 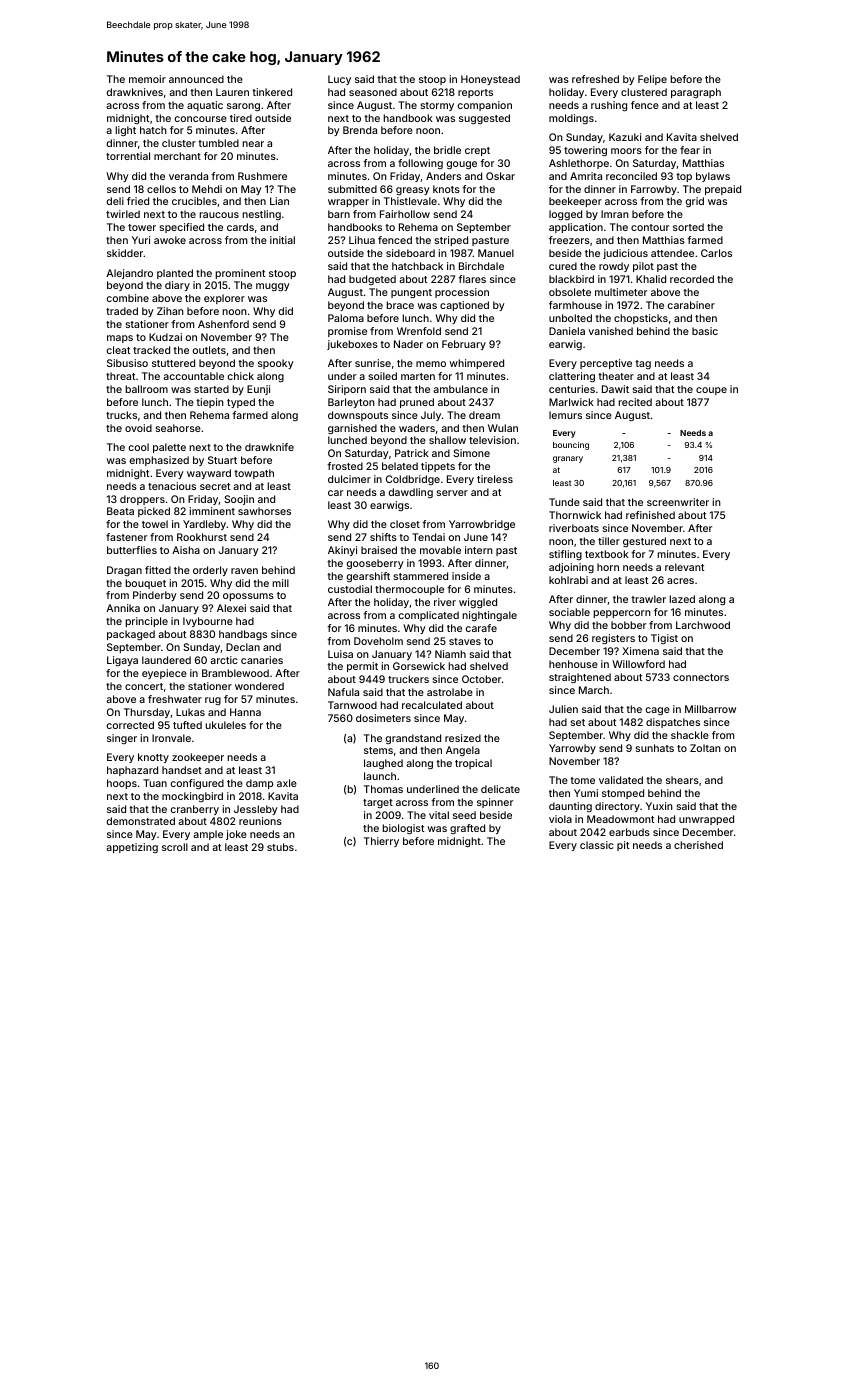 What do you see at coordinates (462, 293) in the screenshot?
I see `procession` at bounding box center [462, 293].
